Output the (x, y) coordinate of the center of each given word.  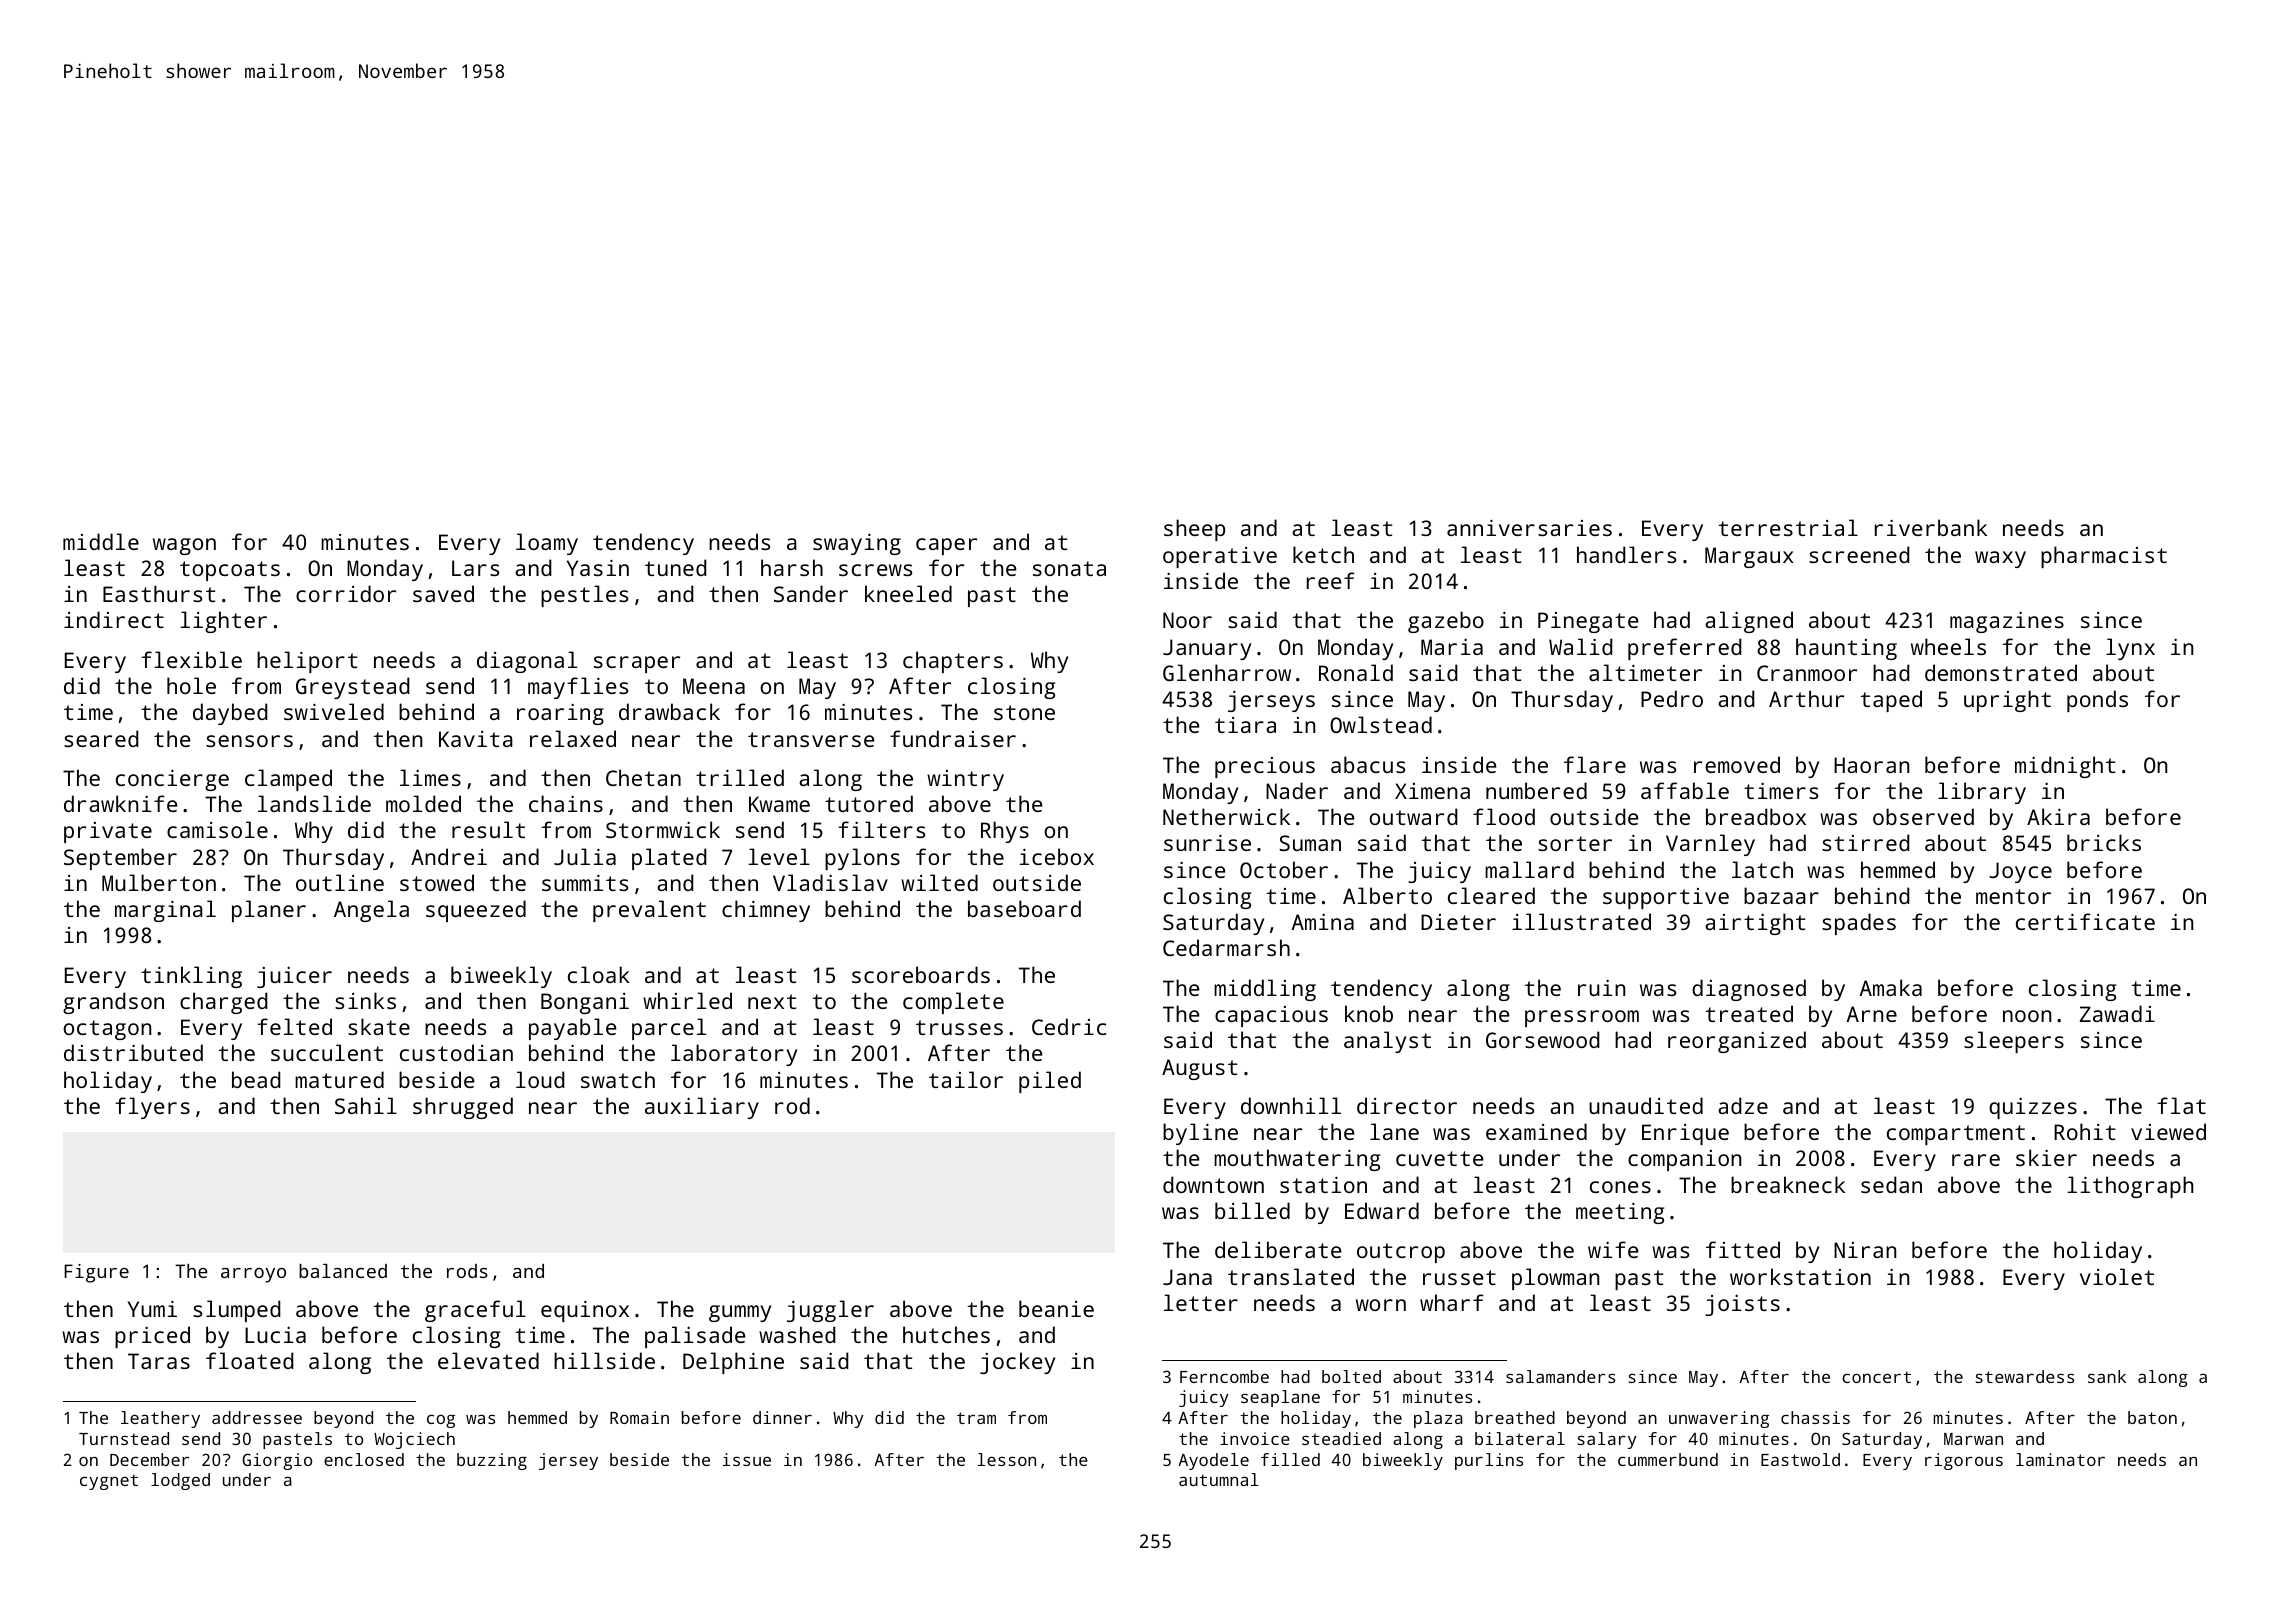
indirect (114, 619)
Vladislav (830, 882)
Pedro (1672, 698)
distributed (133, 1052)
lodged (180, 1481)
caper (946, 546)
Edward (1382, 1210)
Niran (1865, 1250)
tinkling (191, 977)
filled (1290, 1459)
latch (1762, 869)
